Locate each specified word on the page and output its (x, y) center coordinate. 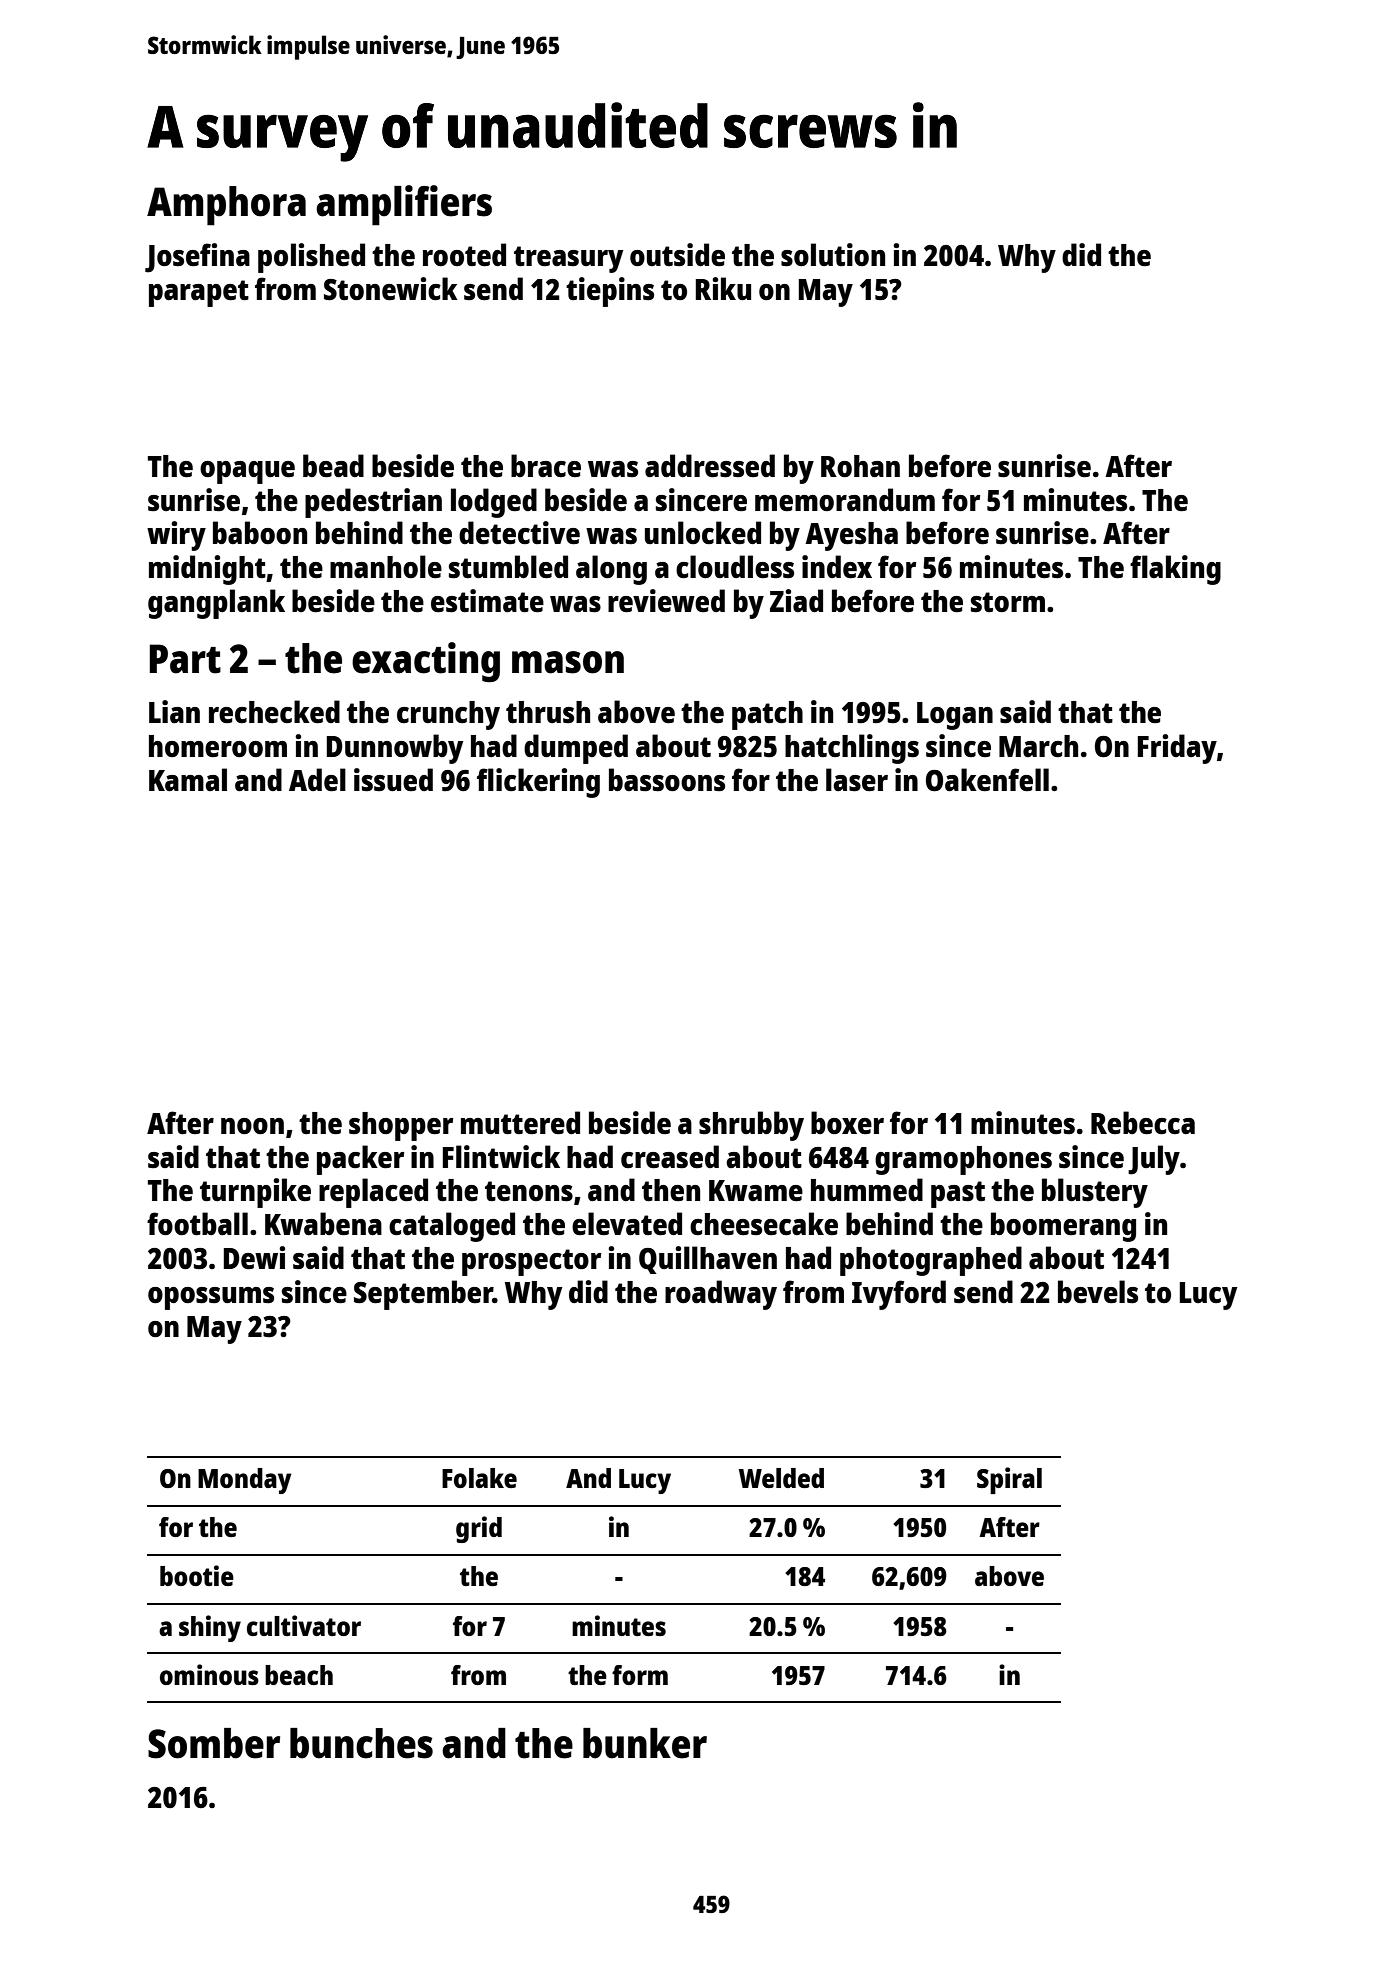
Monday (245, 1481)
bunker (645, 1743)
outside (677, 254)
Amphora (226, 206)
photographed (931, 1261)
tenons (529, 1191)
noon (252, 1126)
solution (833, 255)
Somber (214, 1743)
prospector (531, 1262)
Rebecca (1143, 1123)
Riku (723, 288)
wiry (176, 536)
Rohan (860, 466)
